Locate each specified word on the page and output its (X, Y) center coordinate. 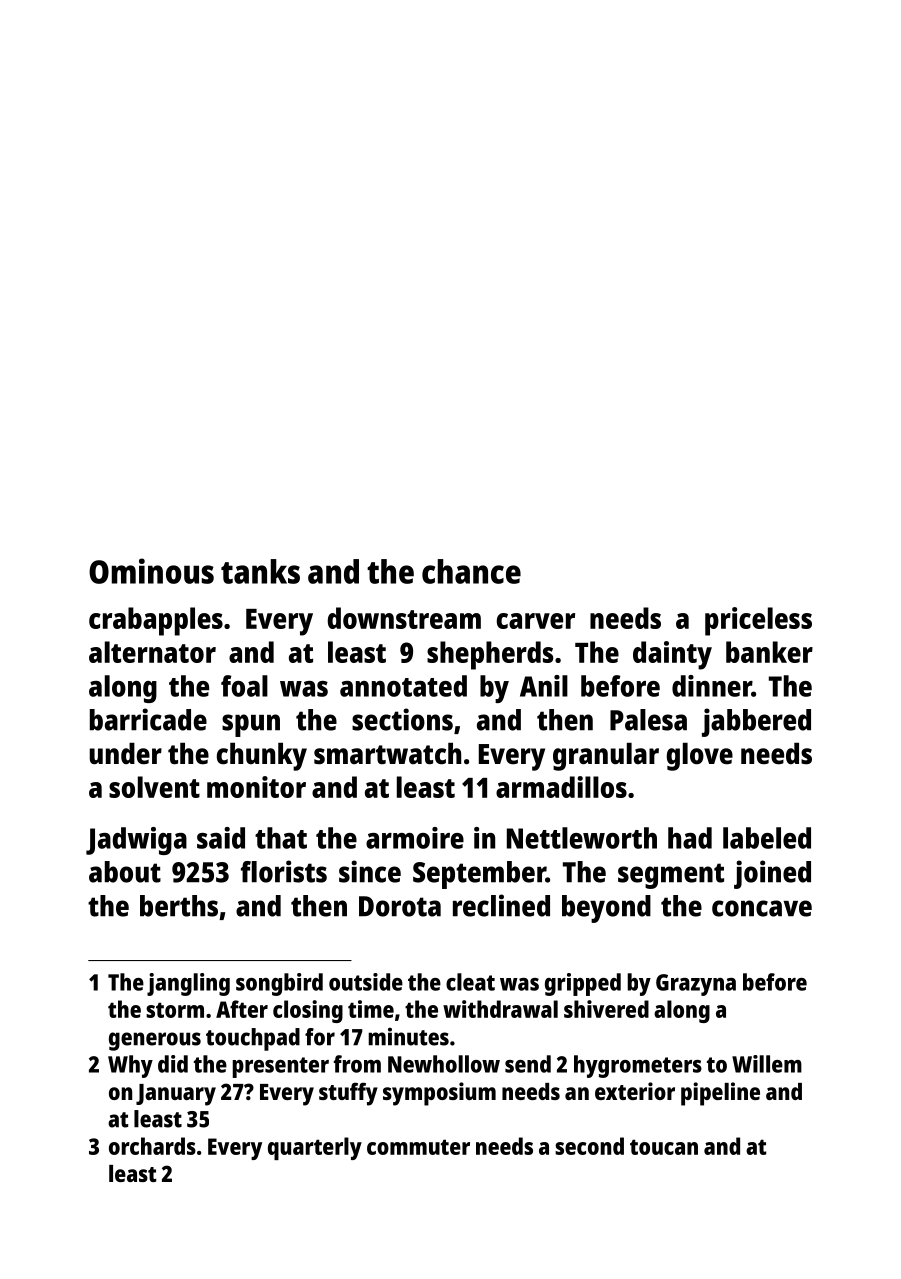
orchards (152, 1146)
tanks (260, 571)
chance (471, 571)
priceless (758, 621)
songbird (279, 984)
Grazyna (696, 985)
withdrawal (500, 1009)
